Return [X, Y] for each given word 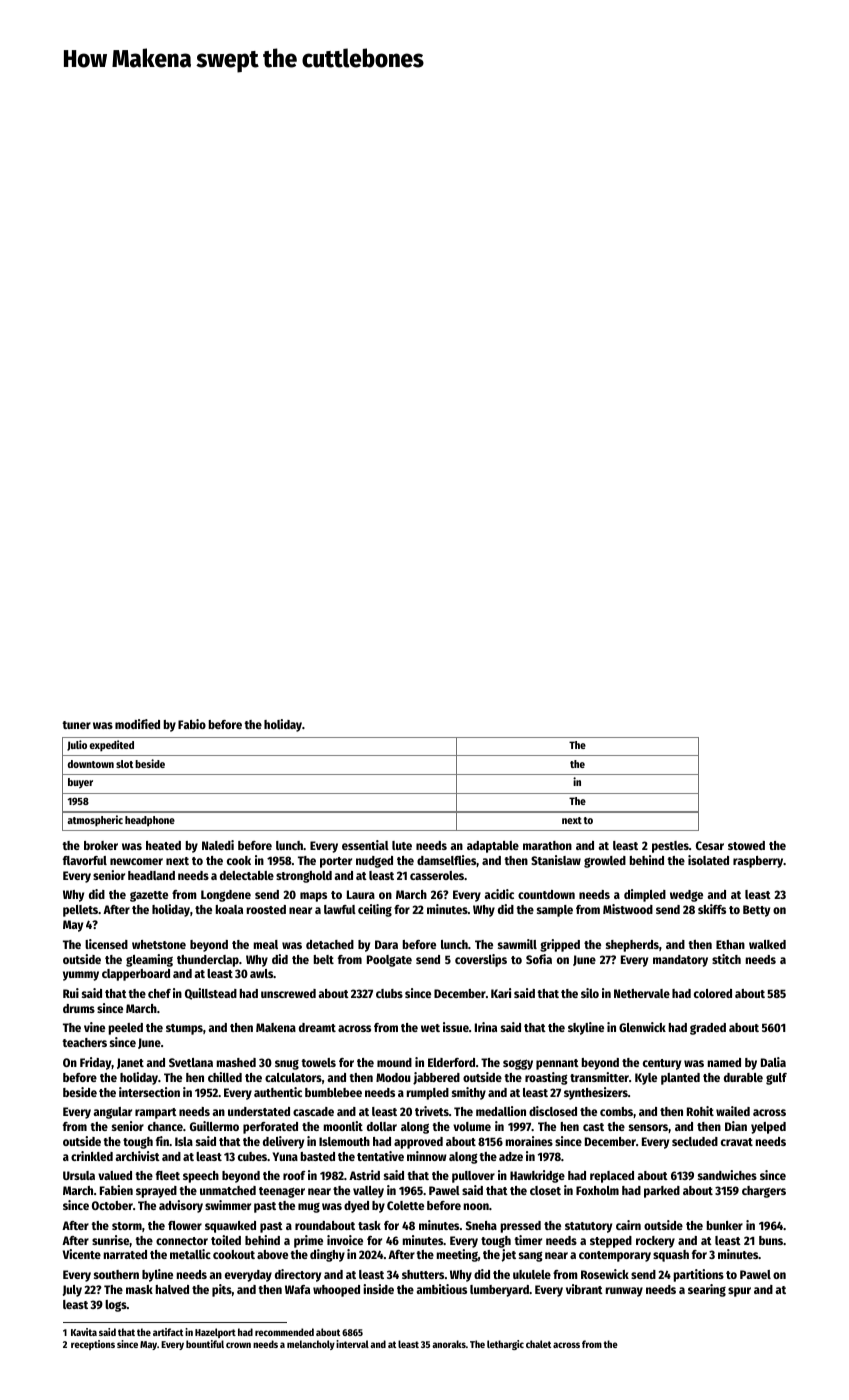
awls [261, 973]
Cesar [710, 845]
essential [365, 845]
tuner [76, 725]
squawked [230, 1227]
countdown [546, 894]
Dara [386, 944]
